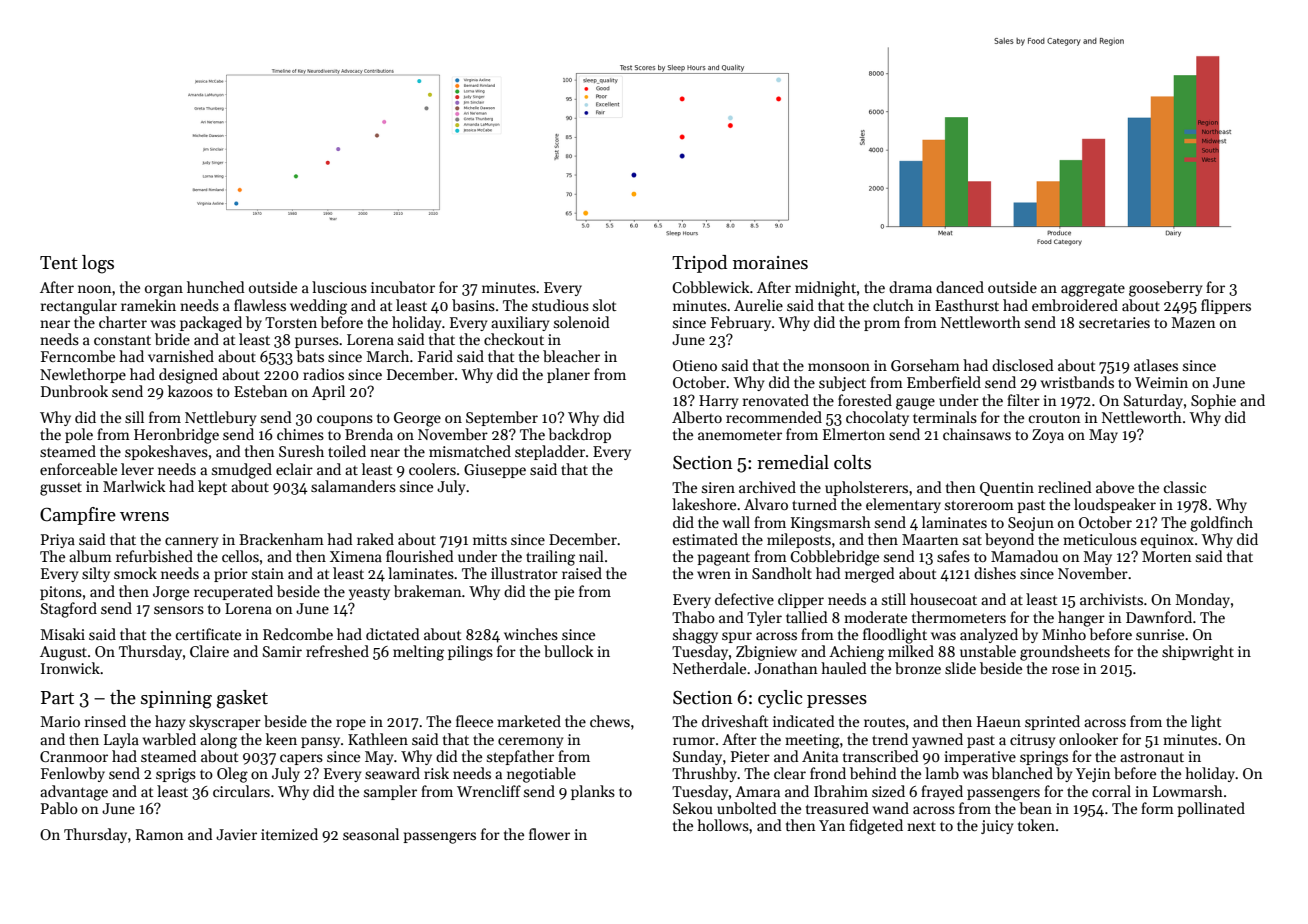  I want to click on Otieno, so click(695, 365).
